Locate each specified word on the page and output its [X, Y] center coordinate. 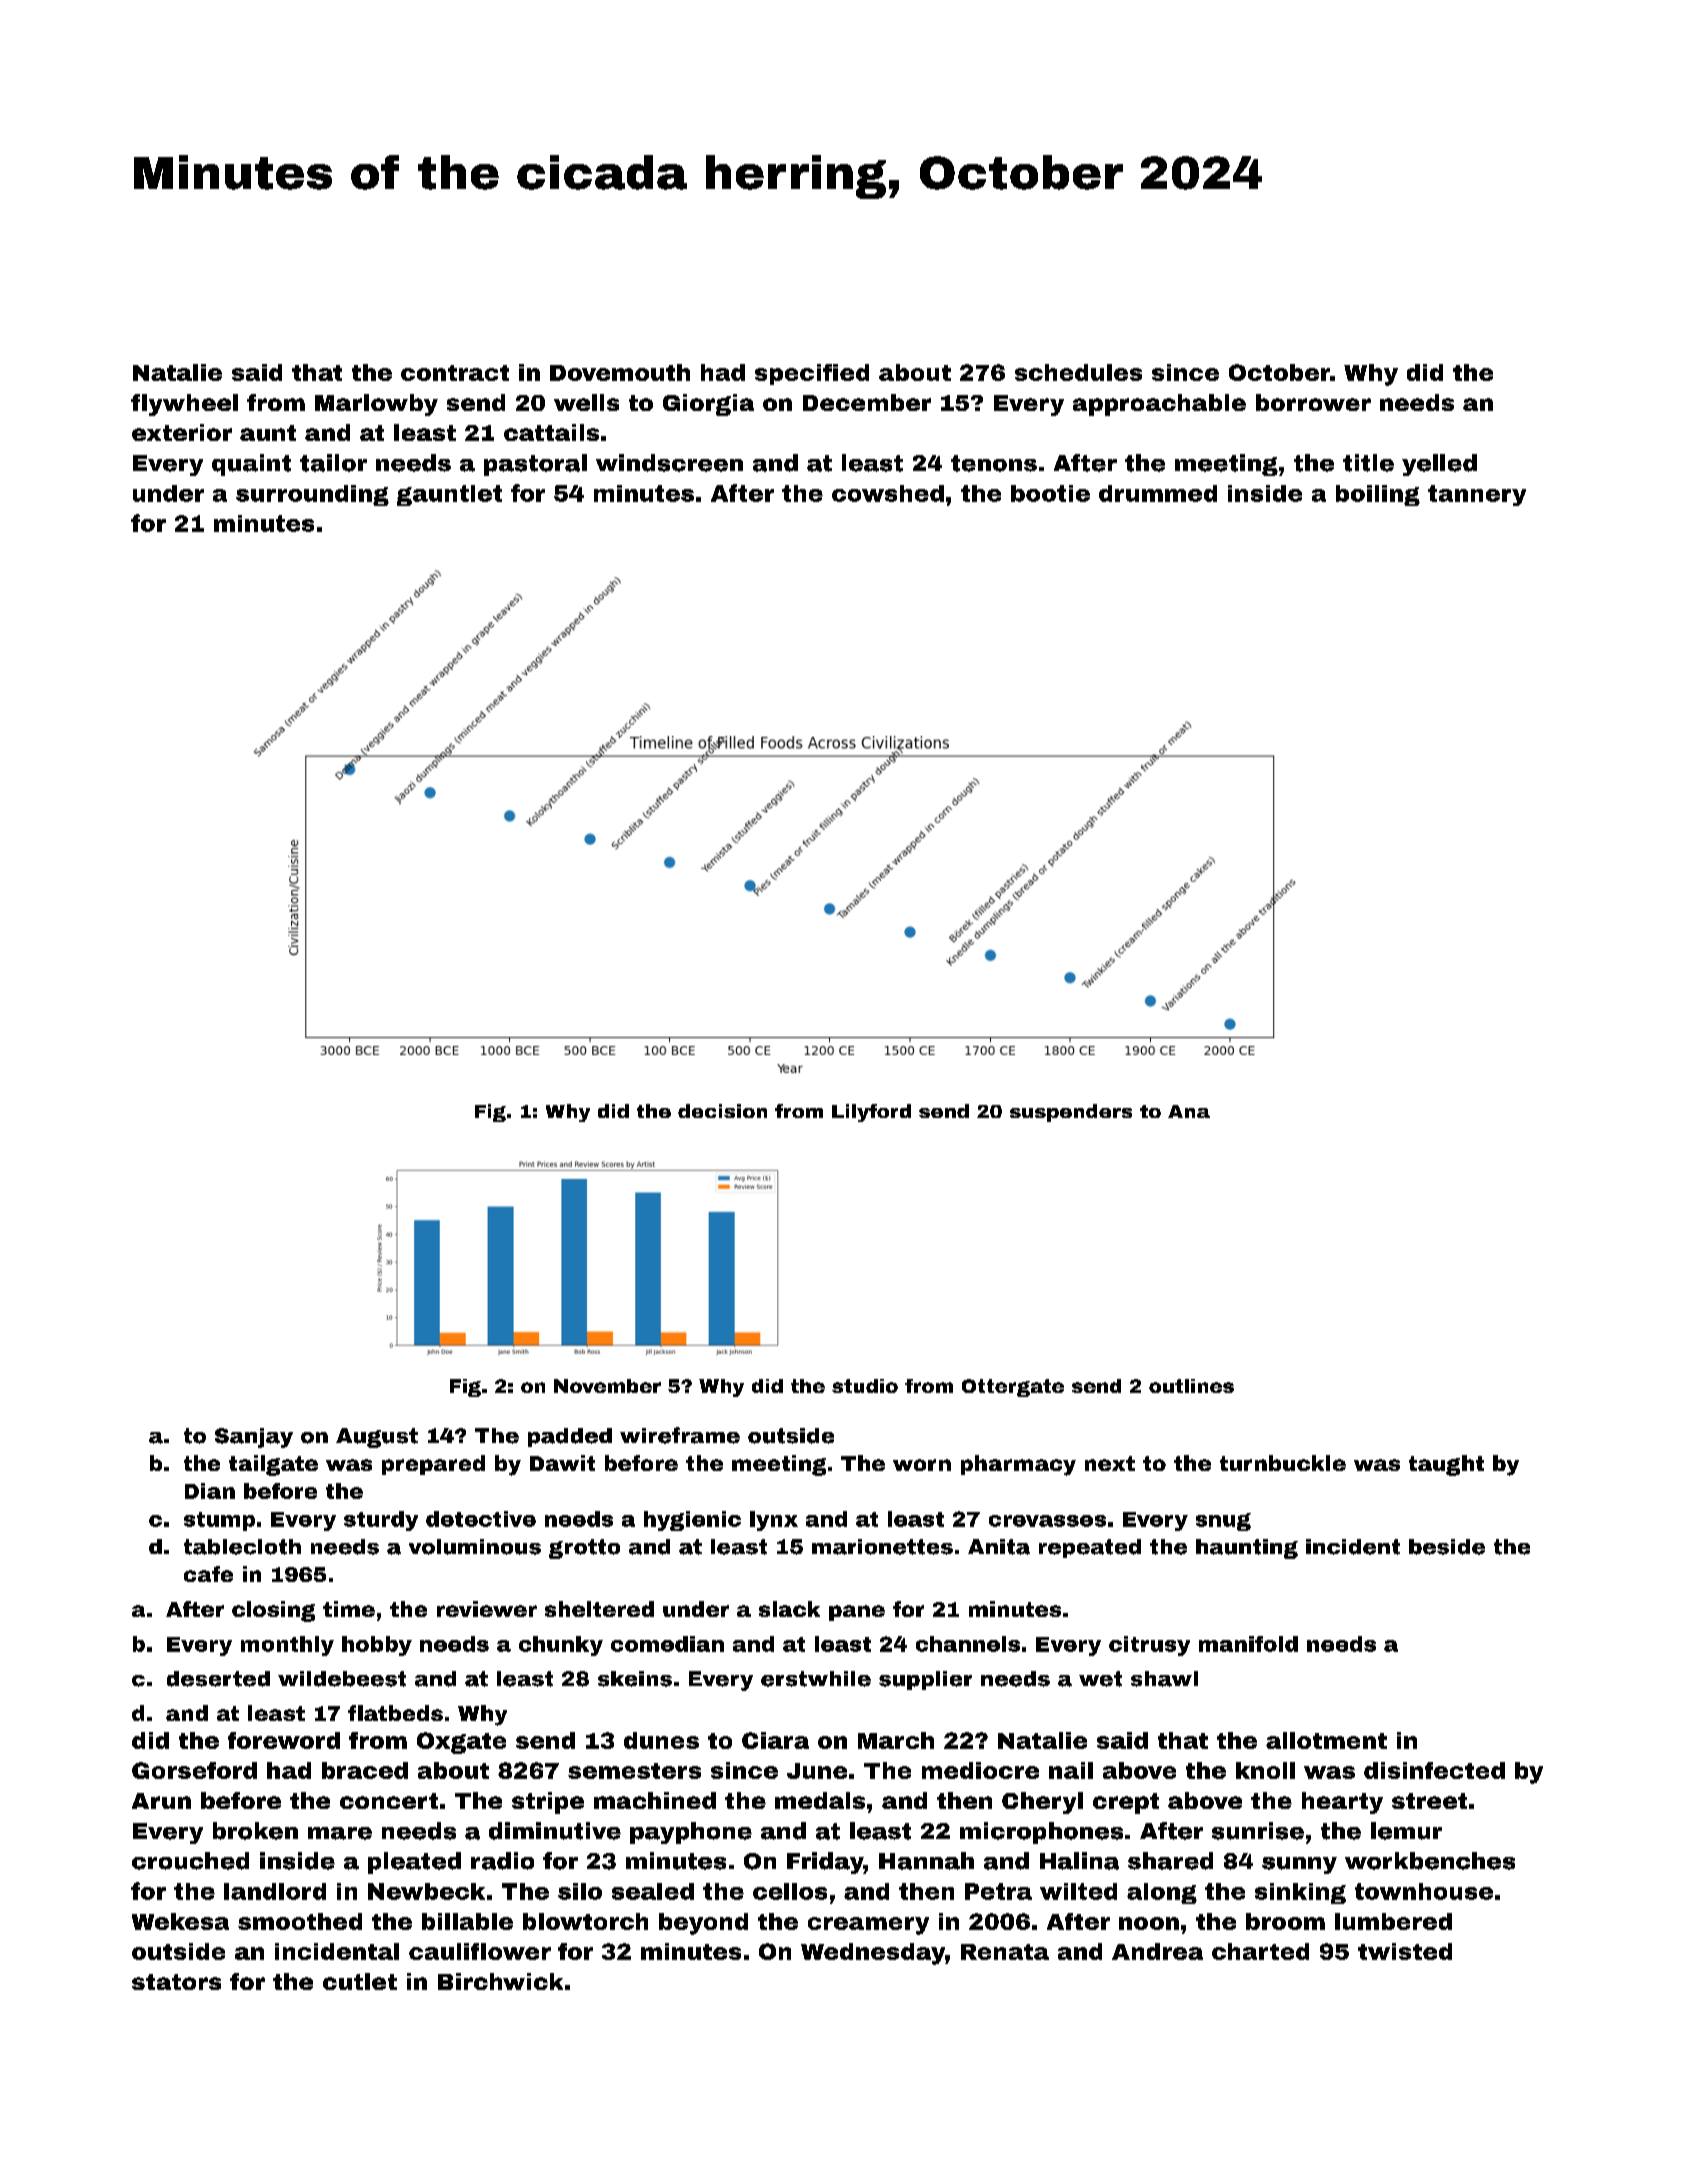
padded [570, 1437]
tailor [333, 463]
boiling [1378, 495]
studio [865, 1386]
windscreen [669, 463]
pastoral [535, 465]
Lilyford [871, 1113]
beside [1447, 1547]
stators [176, 1982]
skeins [635, 1679]
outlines [1191, 1386]
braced [365, 1770]
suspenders [1071, 1113]
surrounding [312, 495]
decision [722, 1111]
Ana [1189, 1111]
